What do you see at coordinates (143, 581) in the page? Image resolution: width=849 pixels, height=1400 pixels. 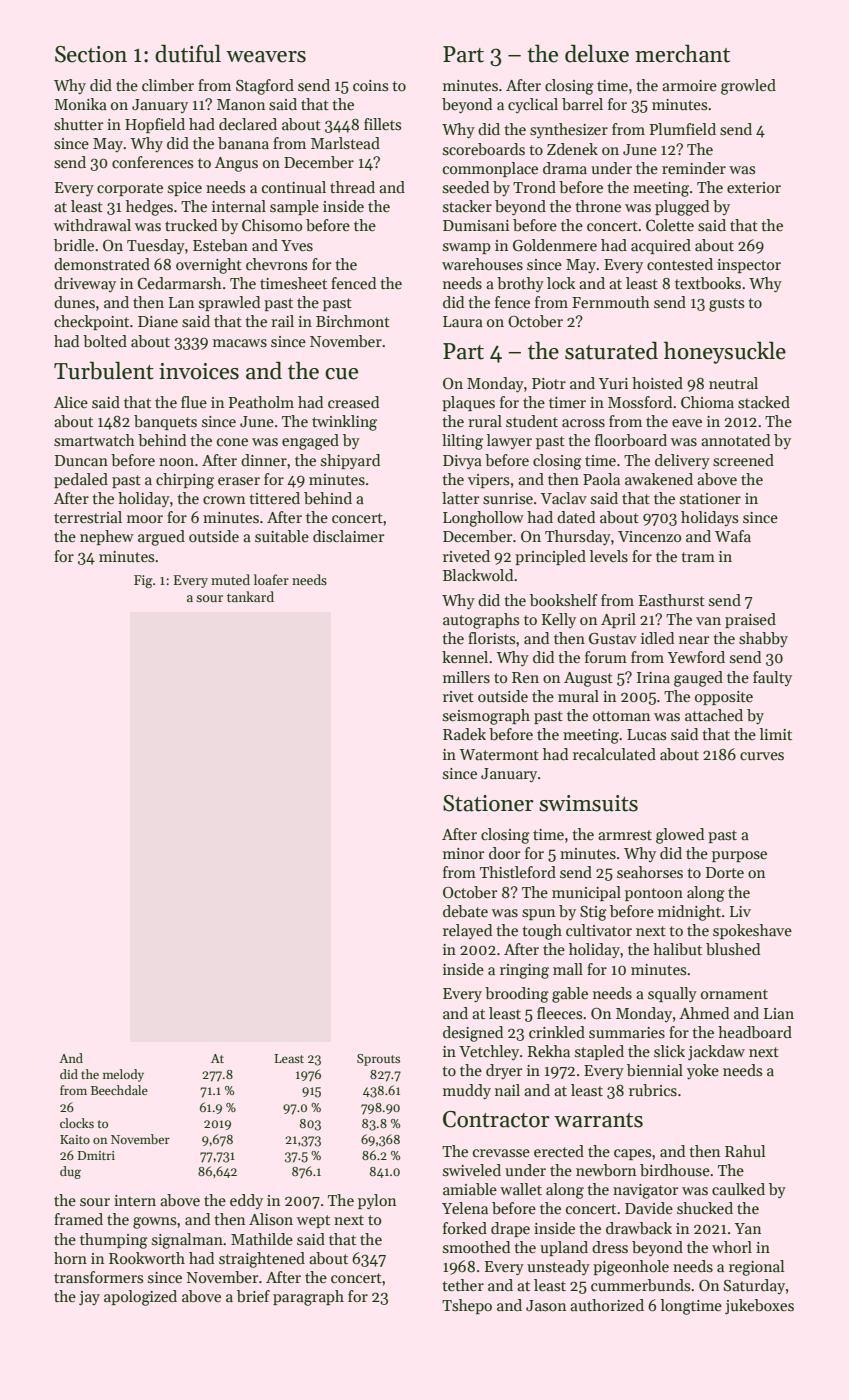 I see `Fig` at bounding box center [143, 581].
